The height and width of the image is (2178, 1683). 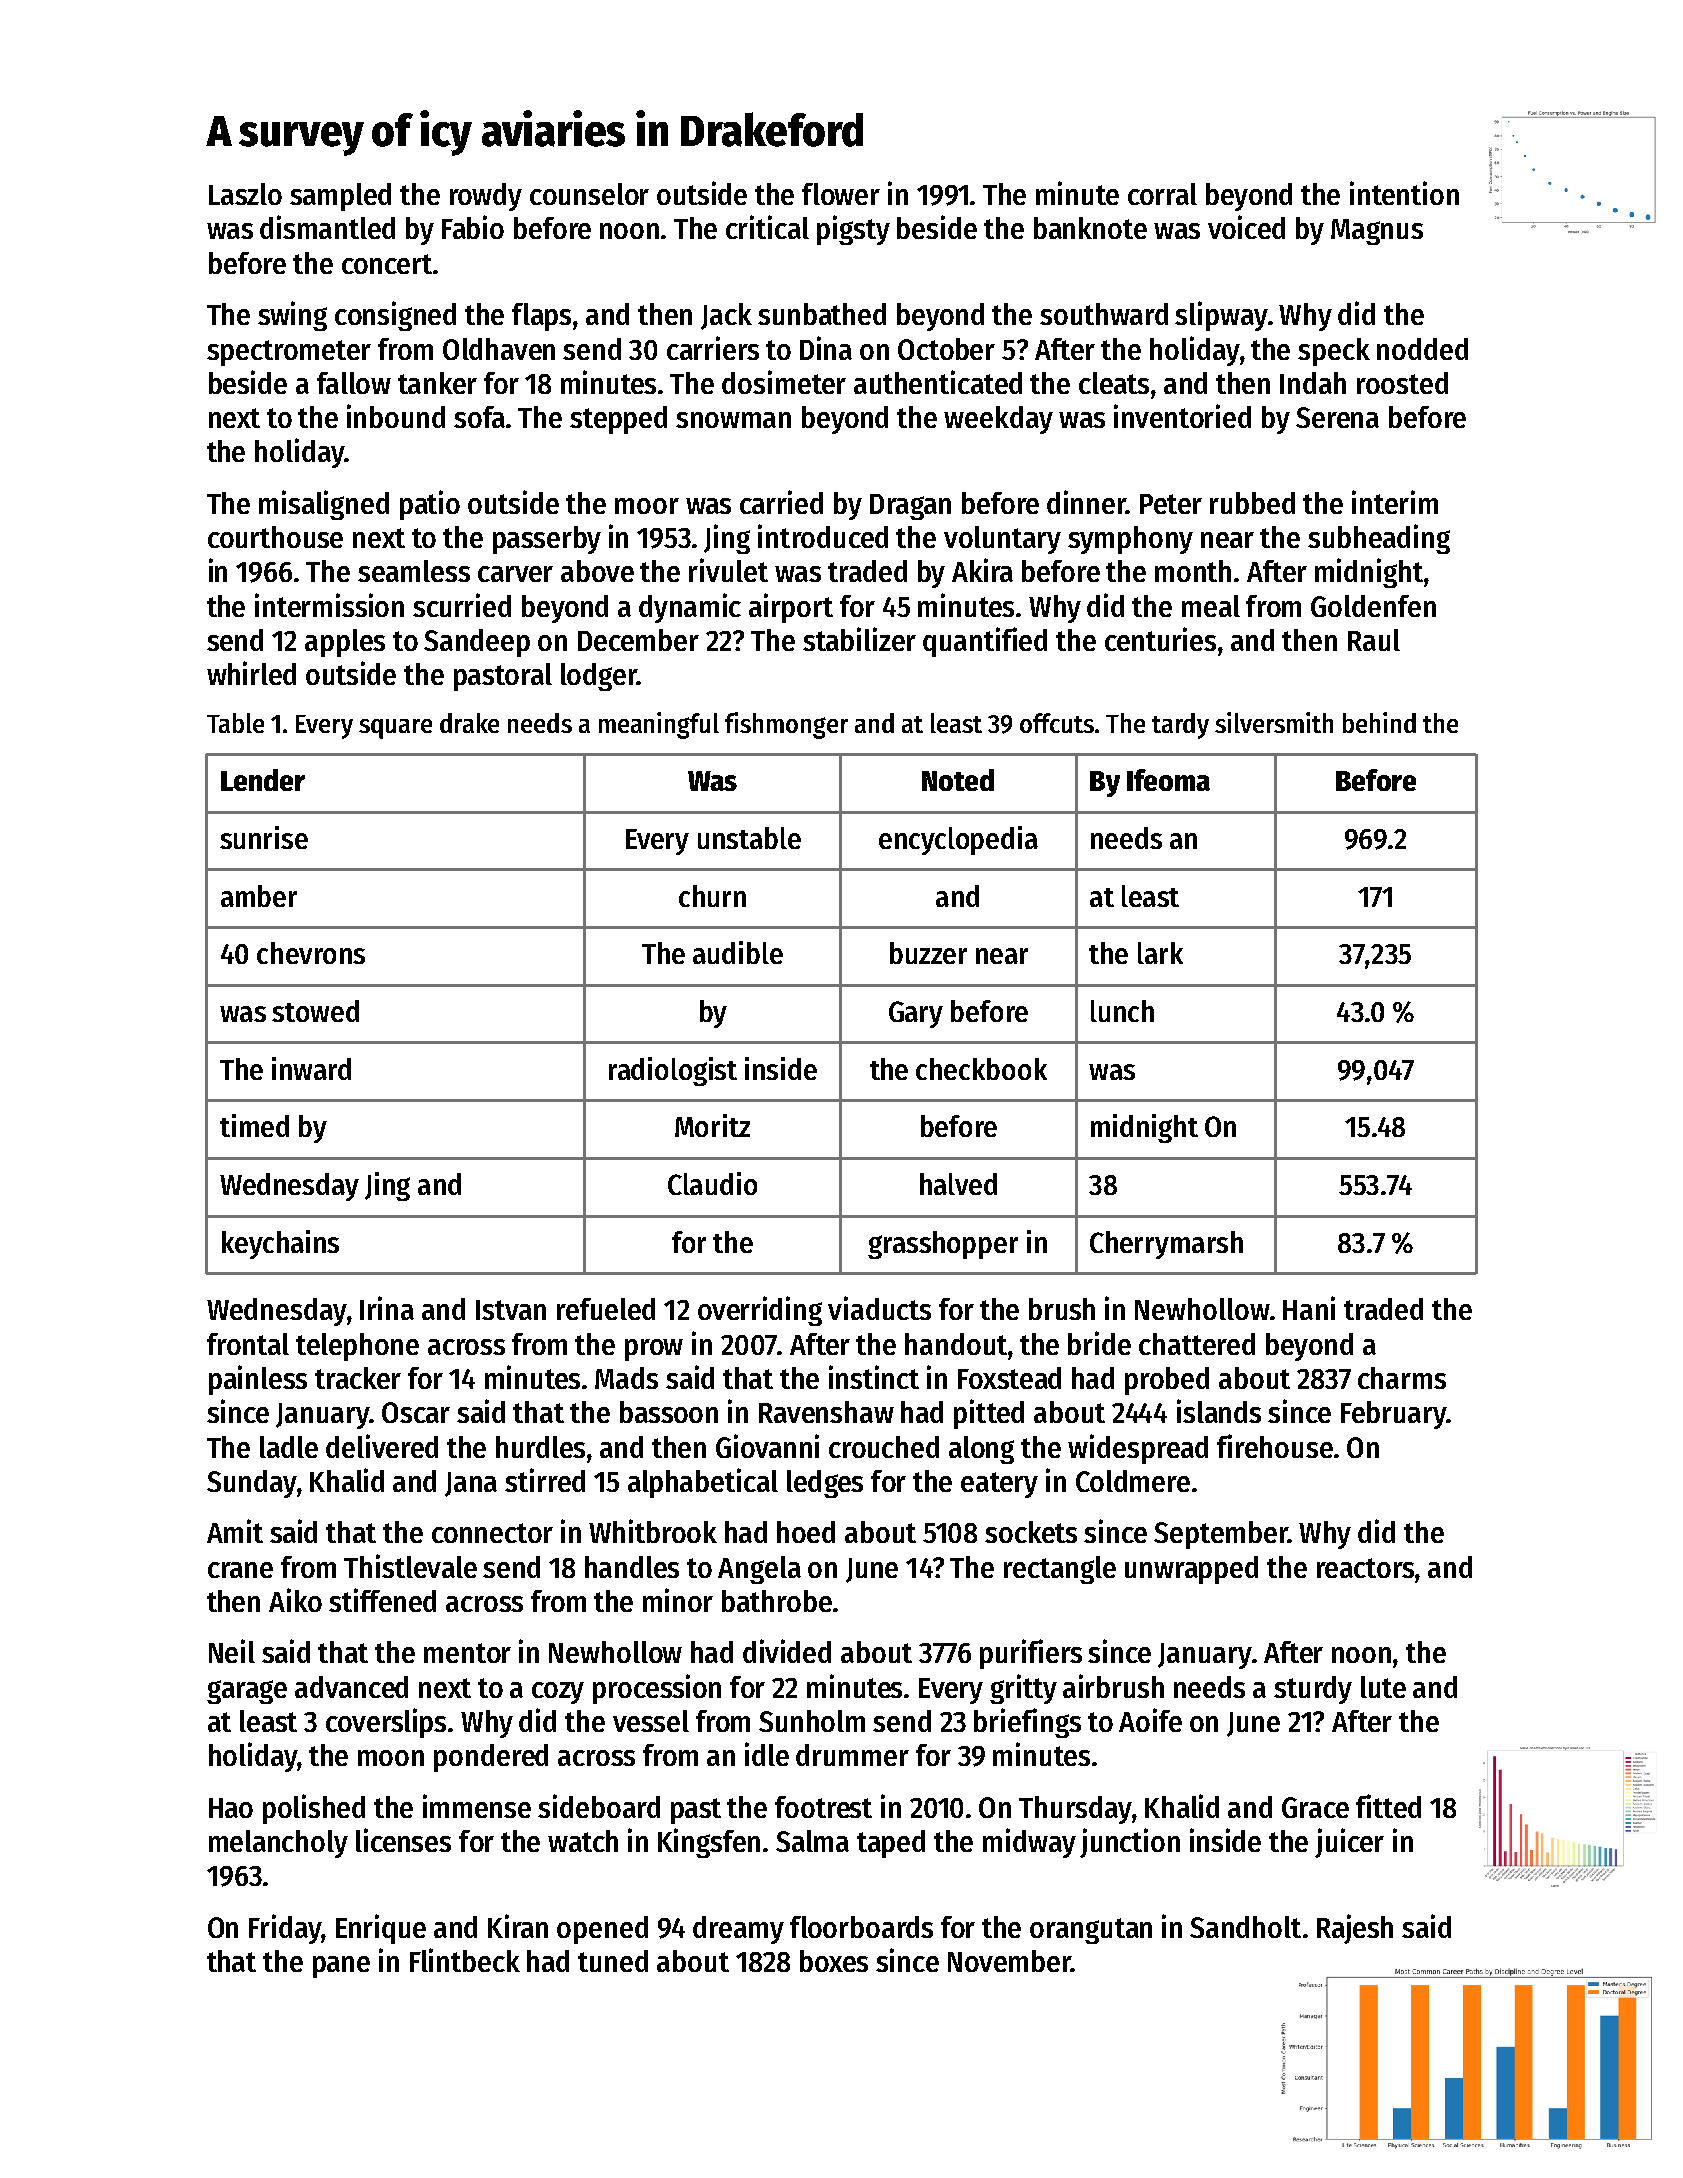 What do you see at coordinates (1031, 1532) in the image?
I see `sockets` at bounding box center [1031, 1532].
